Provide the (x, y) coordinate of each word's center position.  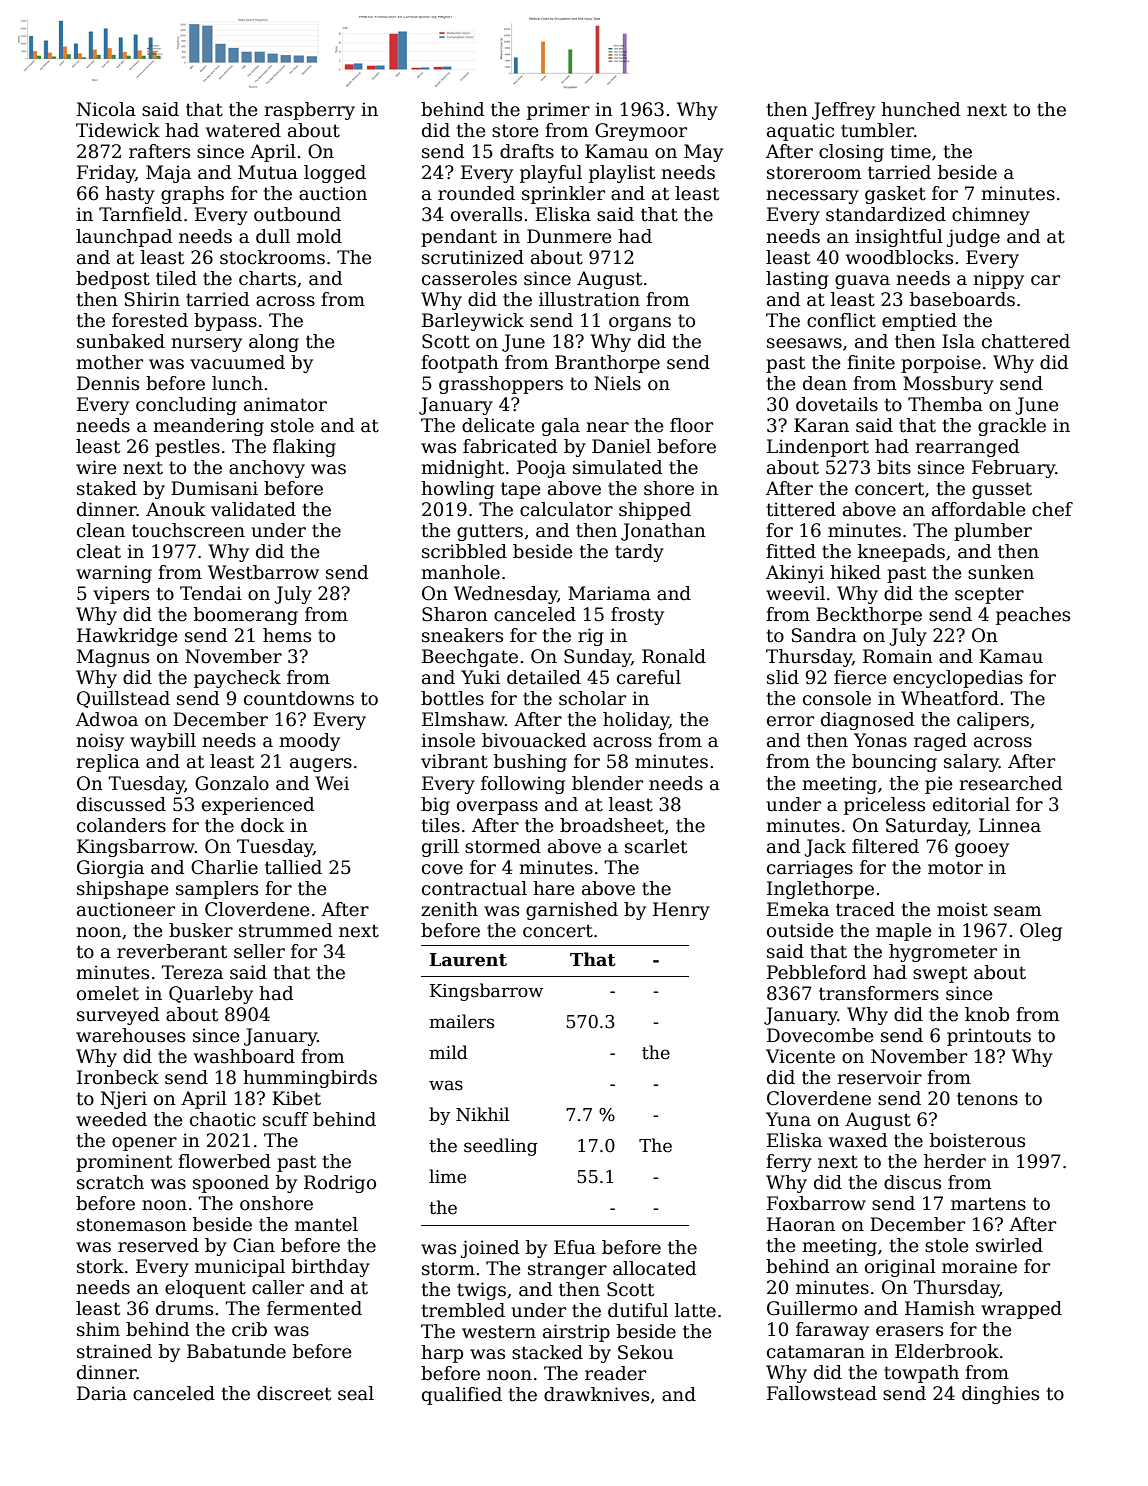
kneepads (901, 553)
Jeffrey (843, 111)
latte (695, 1310)
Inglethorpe (820, 890)
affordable (979, 509)
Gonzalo (232, 783)
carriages (810, 869)
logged (335, 174)
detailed (544, 677)
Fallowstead (822, 1393)
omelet (108, 993)
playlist (622, 174)
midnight (462, 469)
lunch (237, 383)
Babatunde (236, 1351)
